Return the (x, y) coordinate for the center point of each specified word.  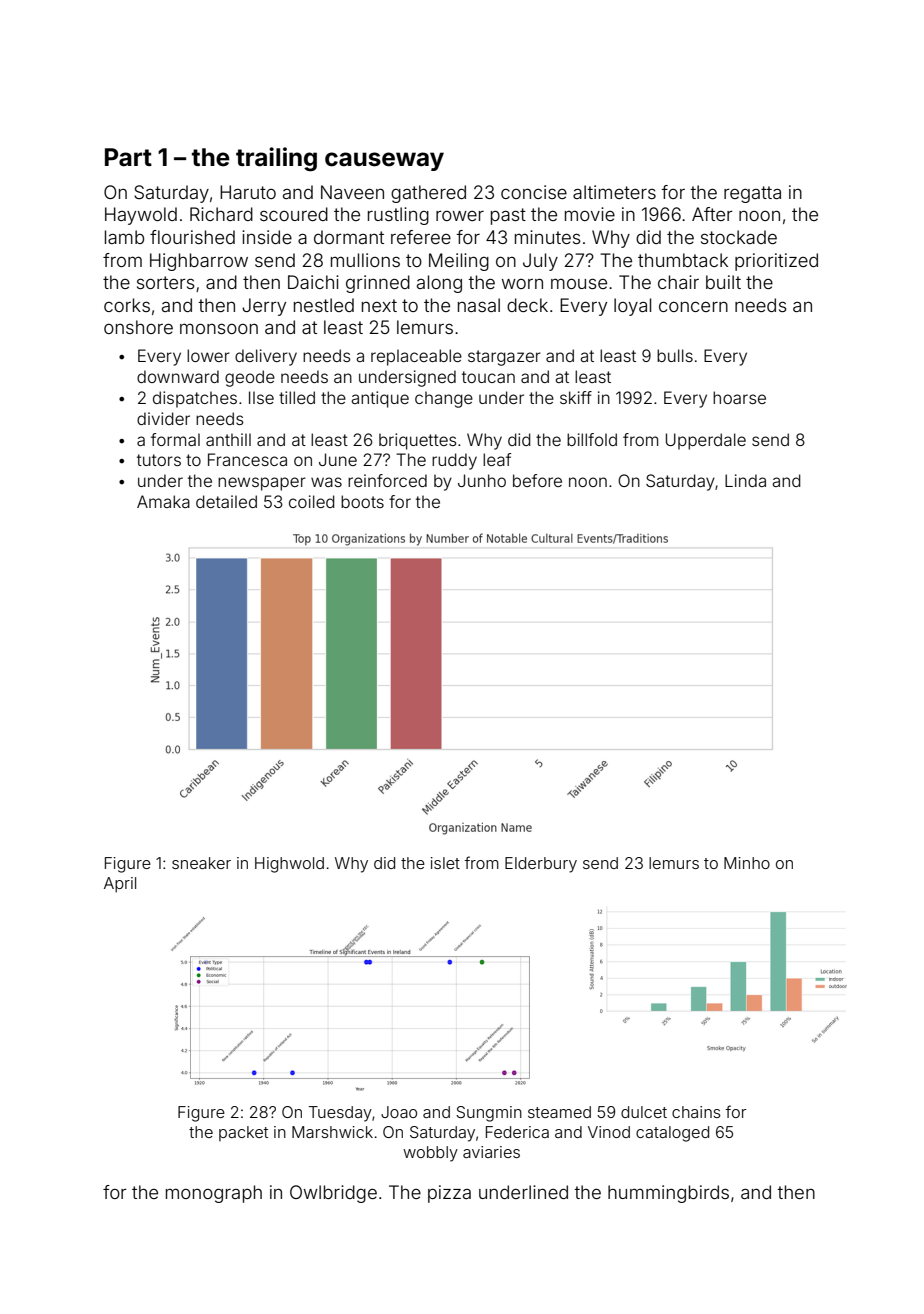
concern (693, 306)
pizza (449, 1194)
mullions (365, 260)
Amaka (163, 501)
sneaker (201, 863)
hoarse (739, 397)
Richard (221, 214)
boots (362, 501)
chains (696, 1112)
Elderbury (541, 865)
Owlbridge (333, 1194)
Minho (747, 863)
